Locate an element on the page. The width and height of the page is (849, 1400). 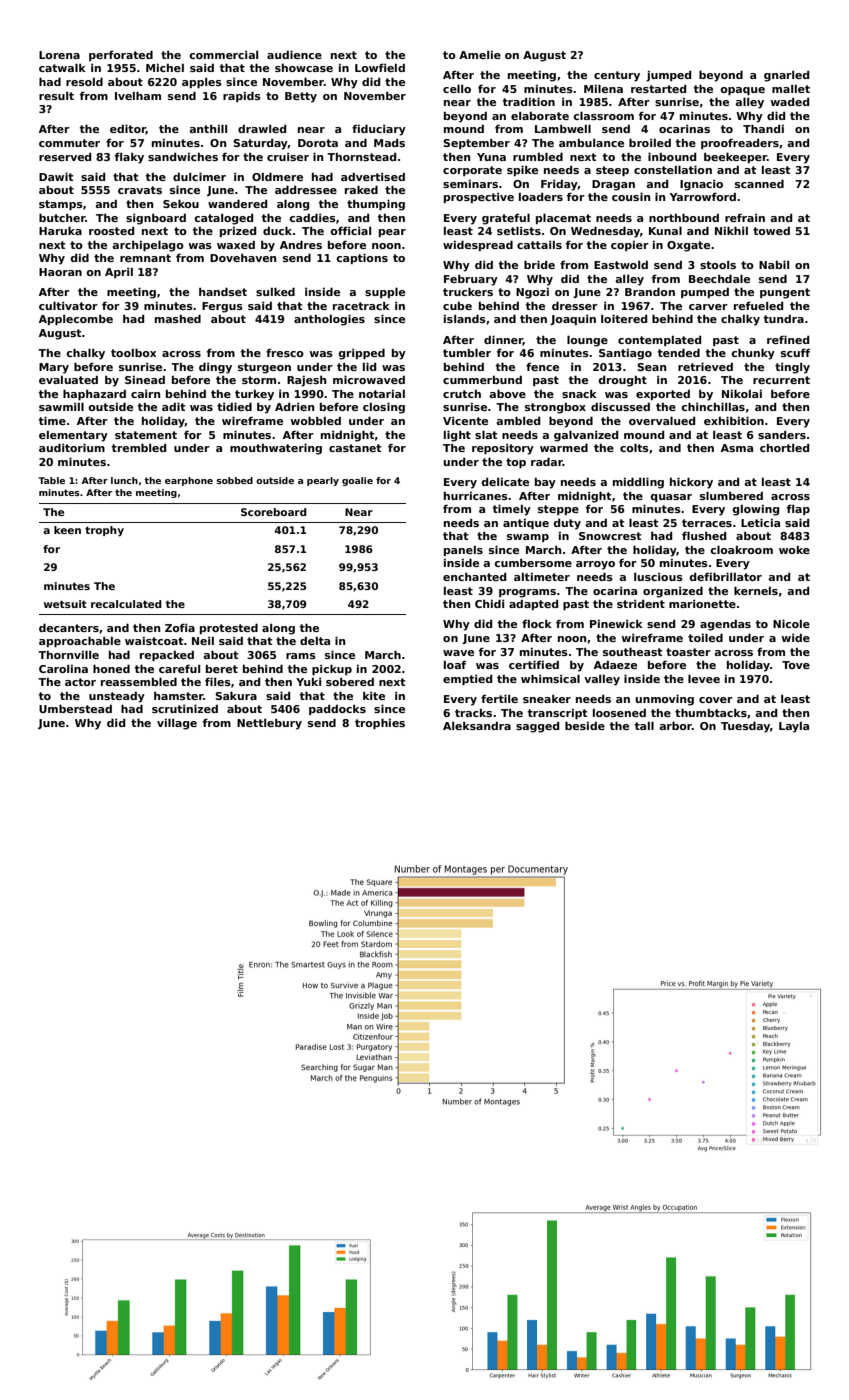
Dawit is located at coordinates (56, 176).
